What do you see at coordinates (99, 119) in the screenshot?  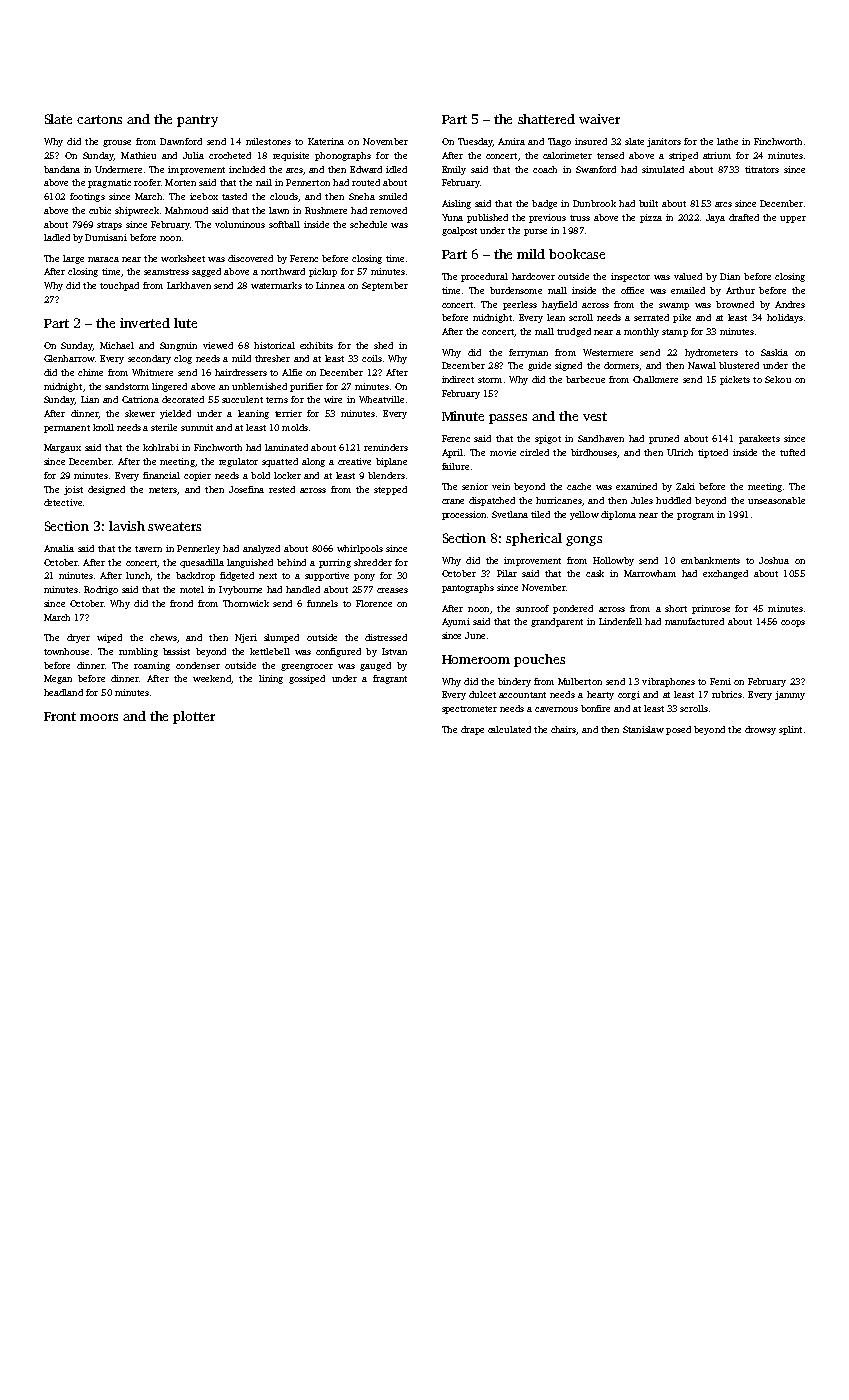 I see `cartons` at bounding box center [99, 119].
